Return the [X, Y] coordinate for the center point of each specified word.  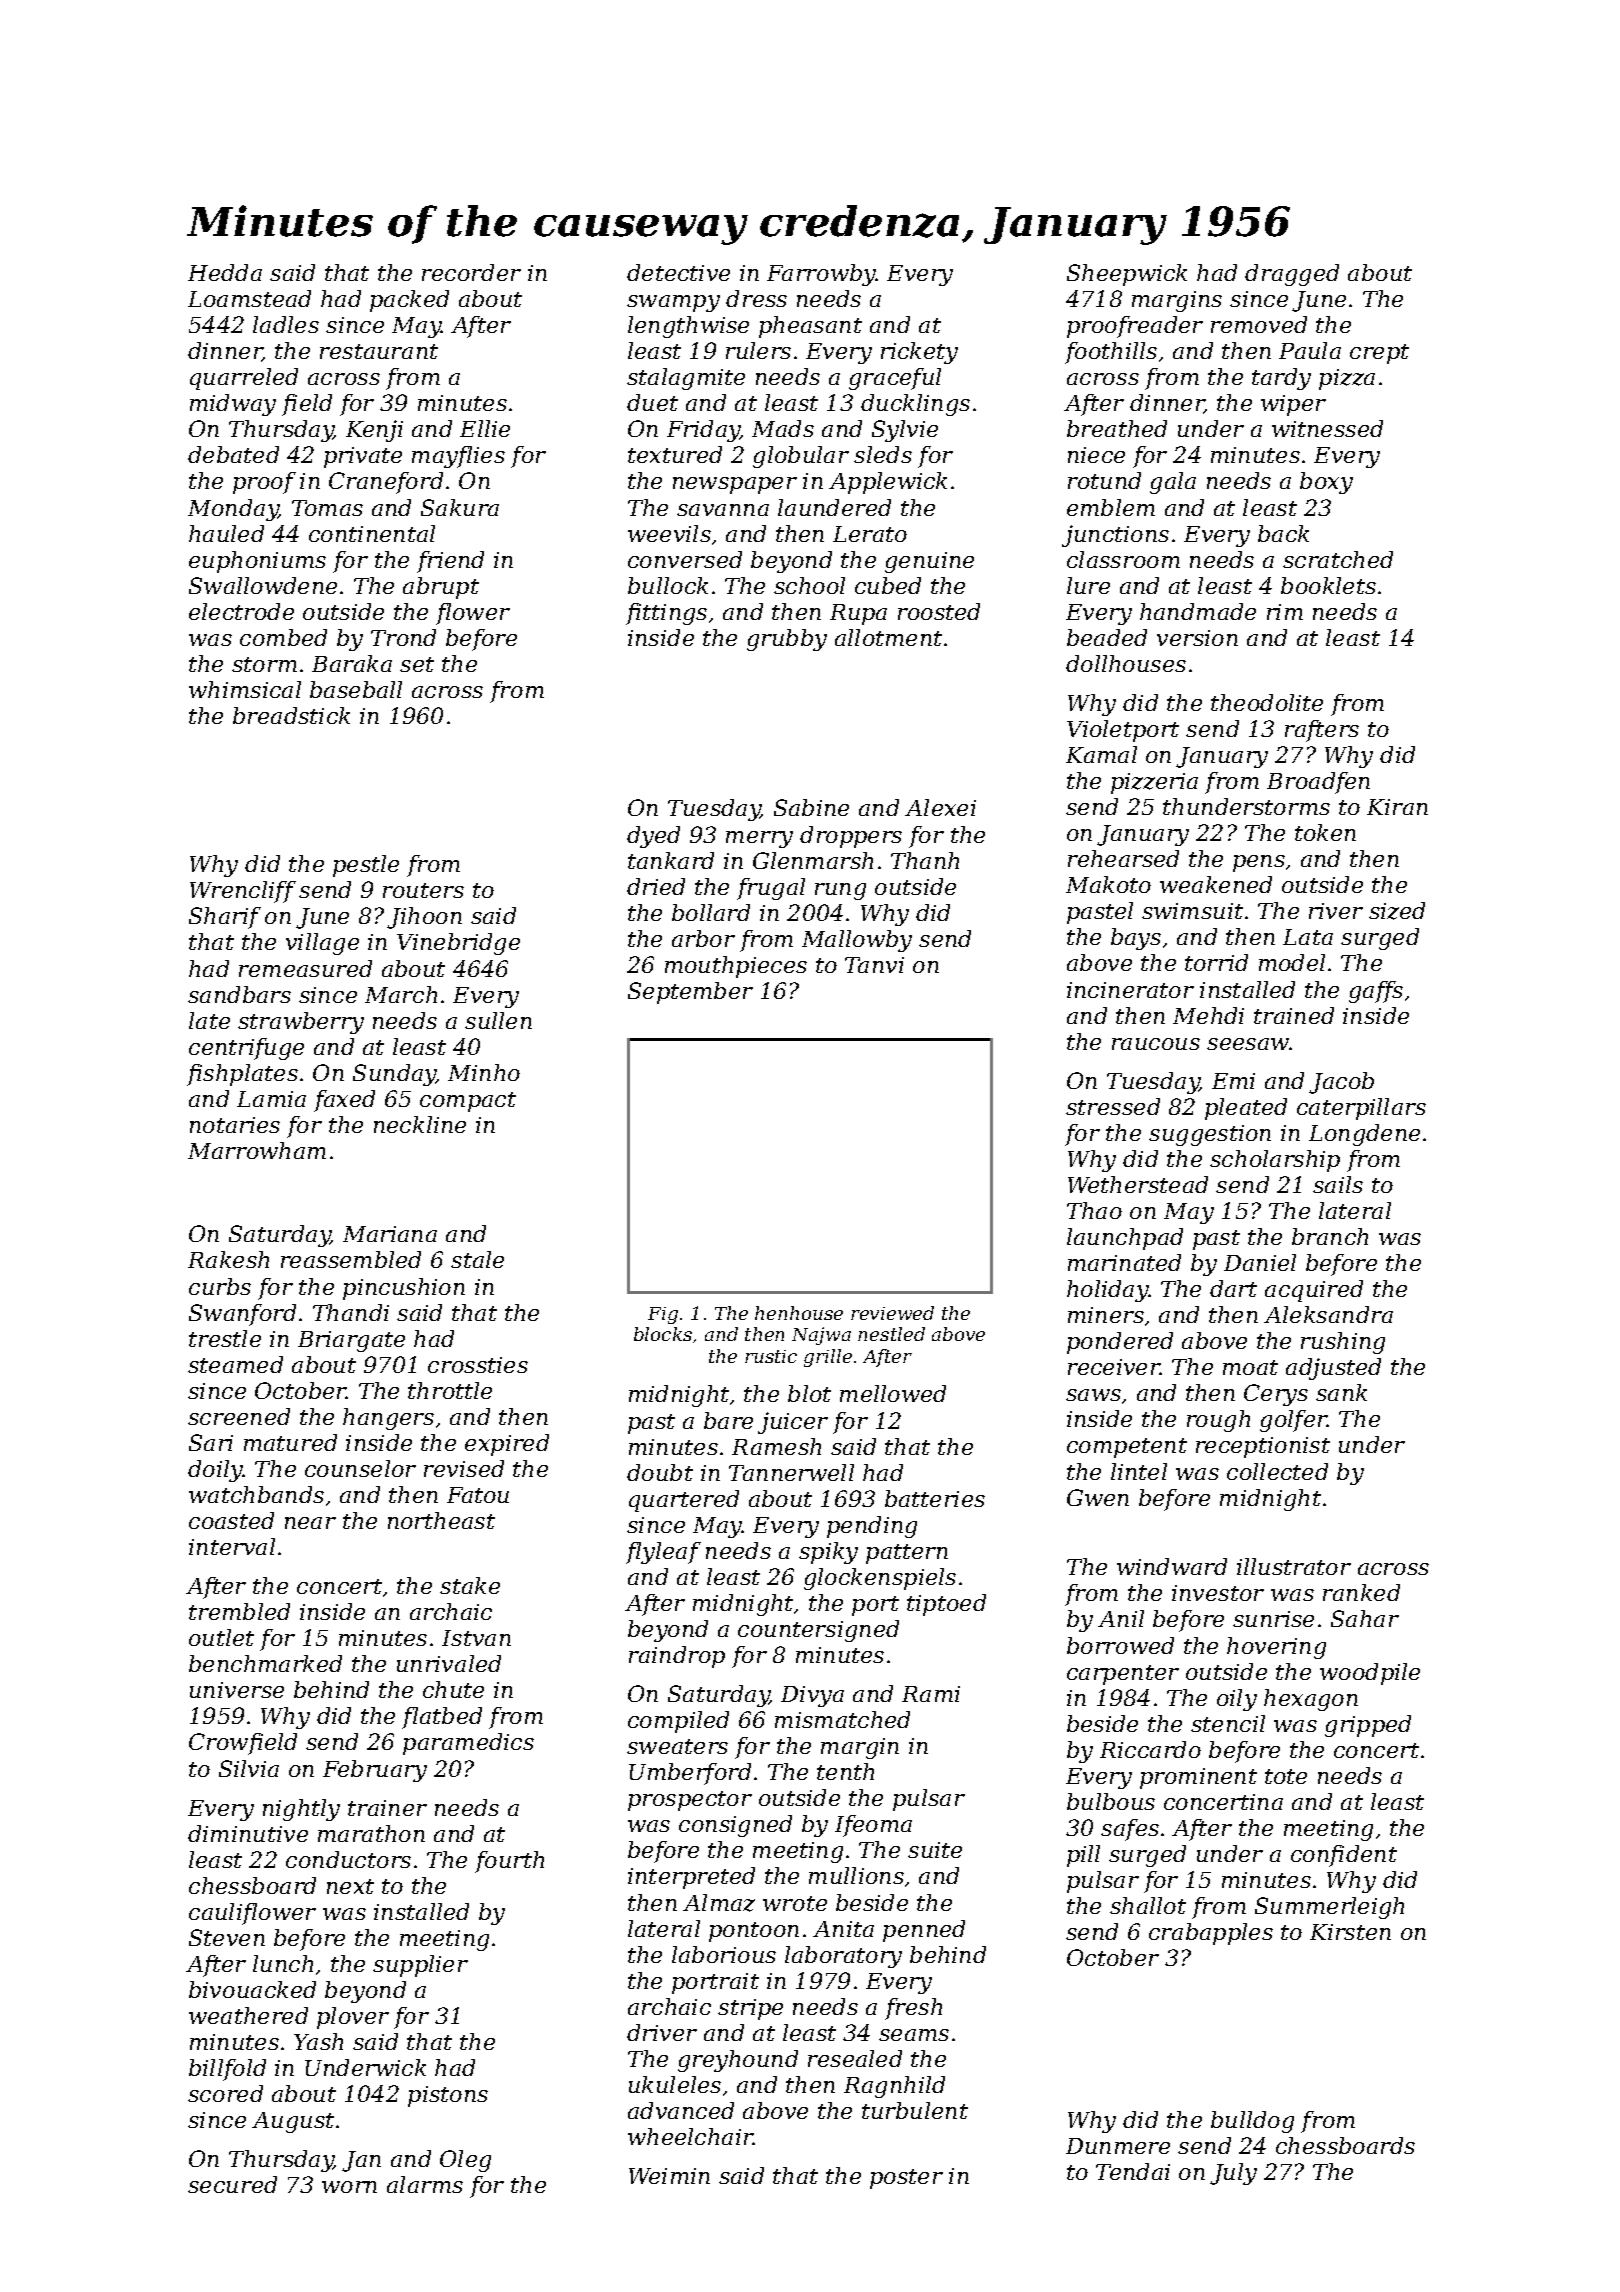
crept [1379, 354]
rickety [919, 353]
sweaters [677, 1746]
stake [470, 1585]
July [1233, 2174]
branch [1330, 1236]
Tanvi [874, 965]
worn [349, 2187]
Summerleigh [1329, 1908]
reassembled [351, 1259]
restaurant [379, 351]
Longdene [1364, 1135]
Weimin [669, 2176]
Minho [484, 1072]
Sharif [225, 918]
